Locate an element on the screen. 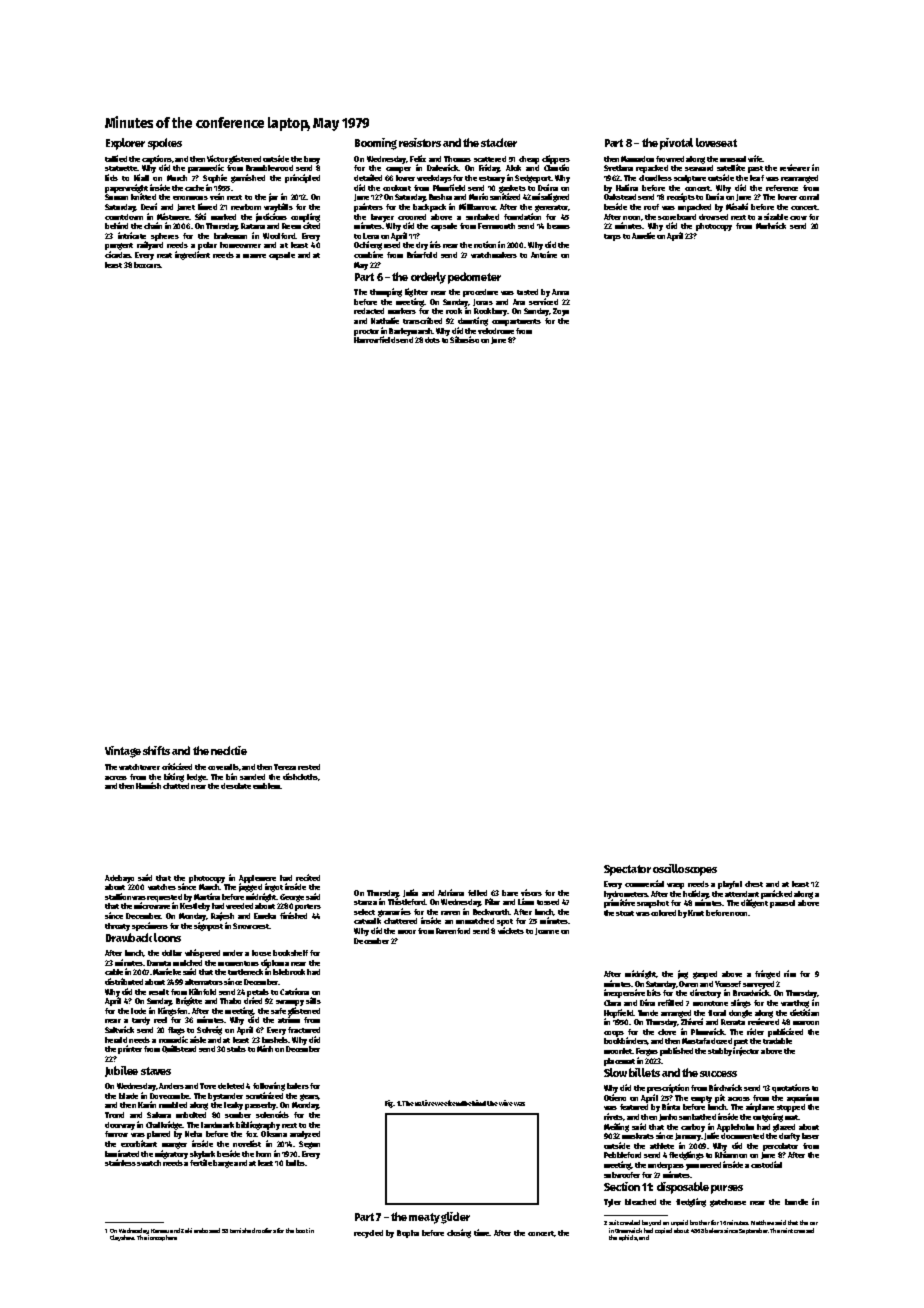 This screenshot has width=924, height=1308. Kamau is located at coordinates (160, 1231).
